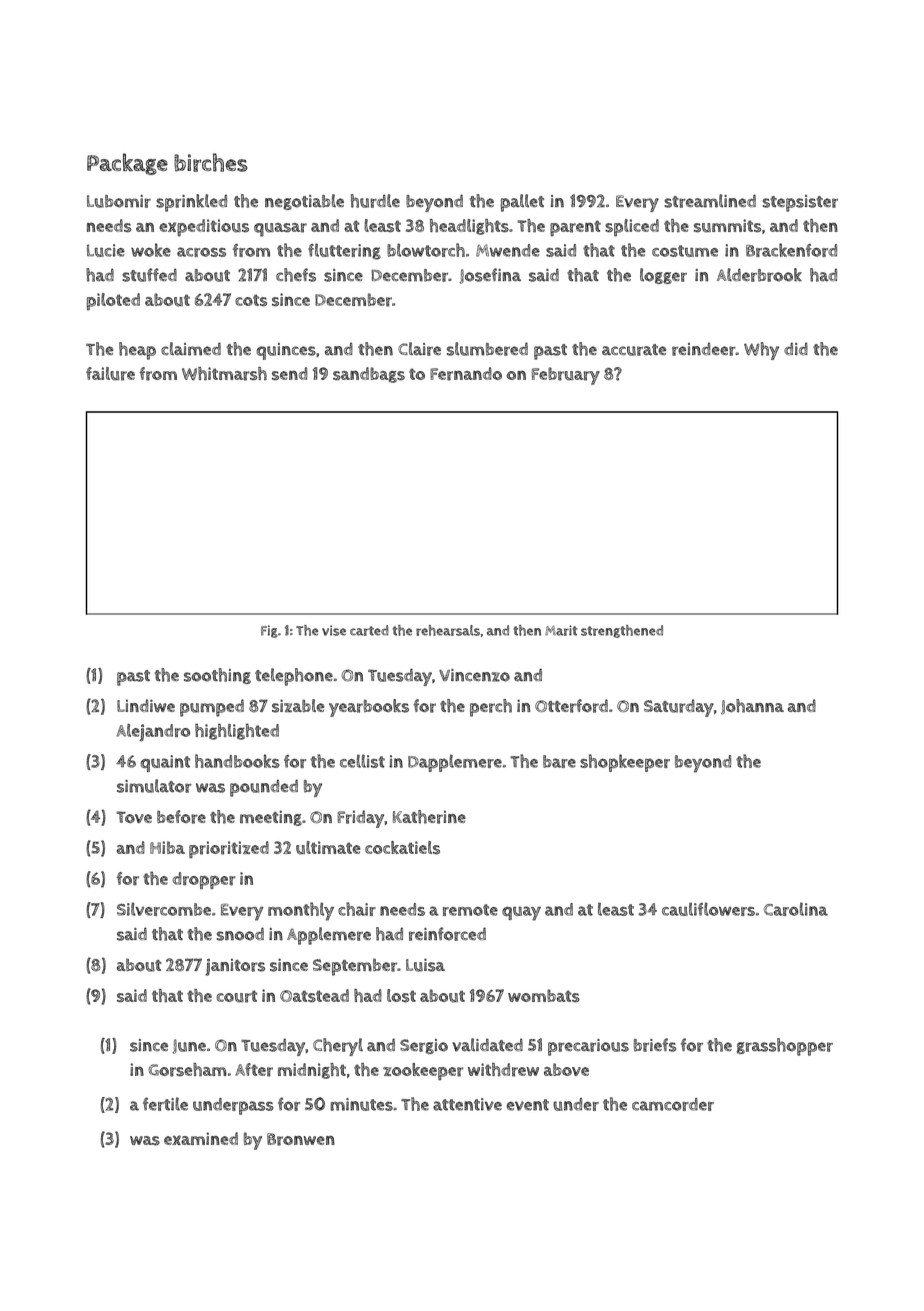 This document has height=1311, width=924. Describe the element at coordinates (224, 374) in the document. I see `Whitmarsh` at that location.
